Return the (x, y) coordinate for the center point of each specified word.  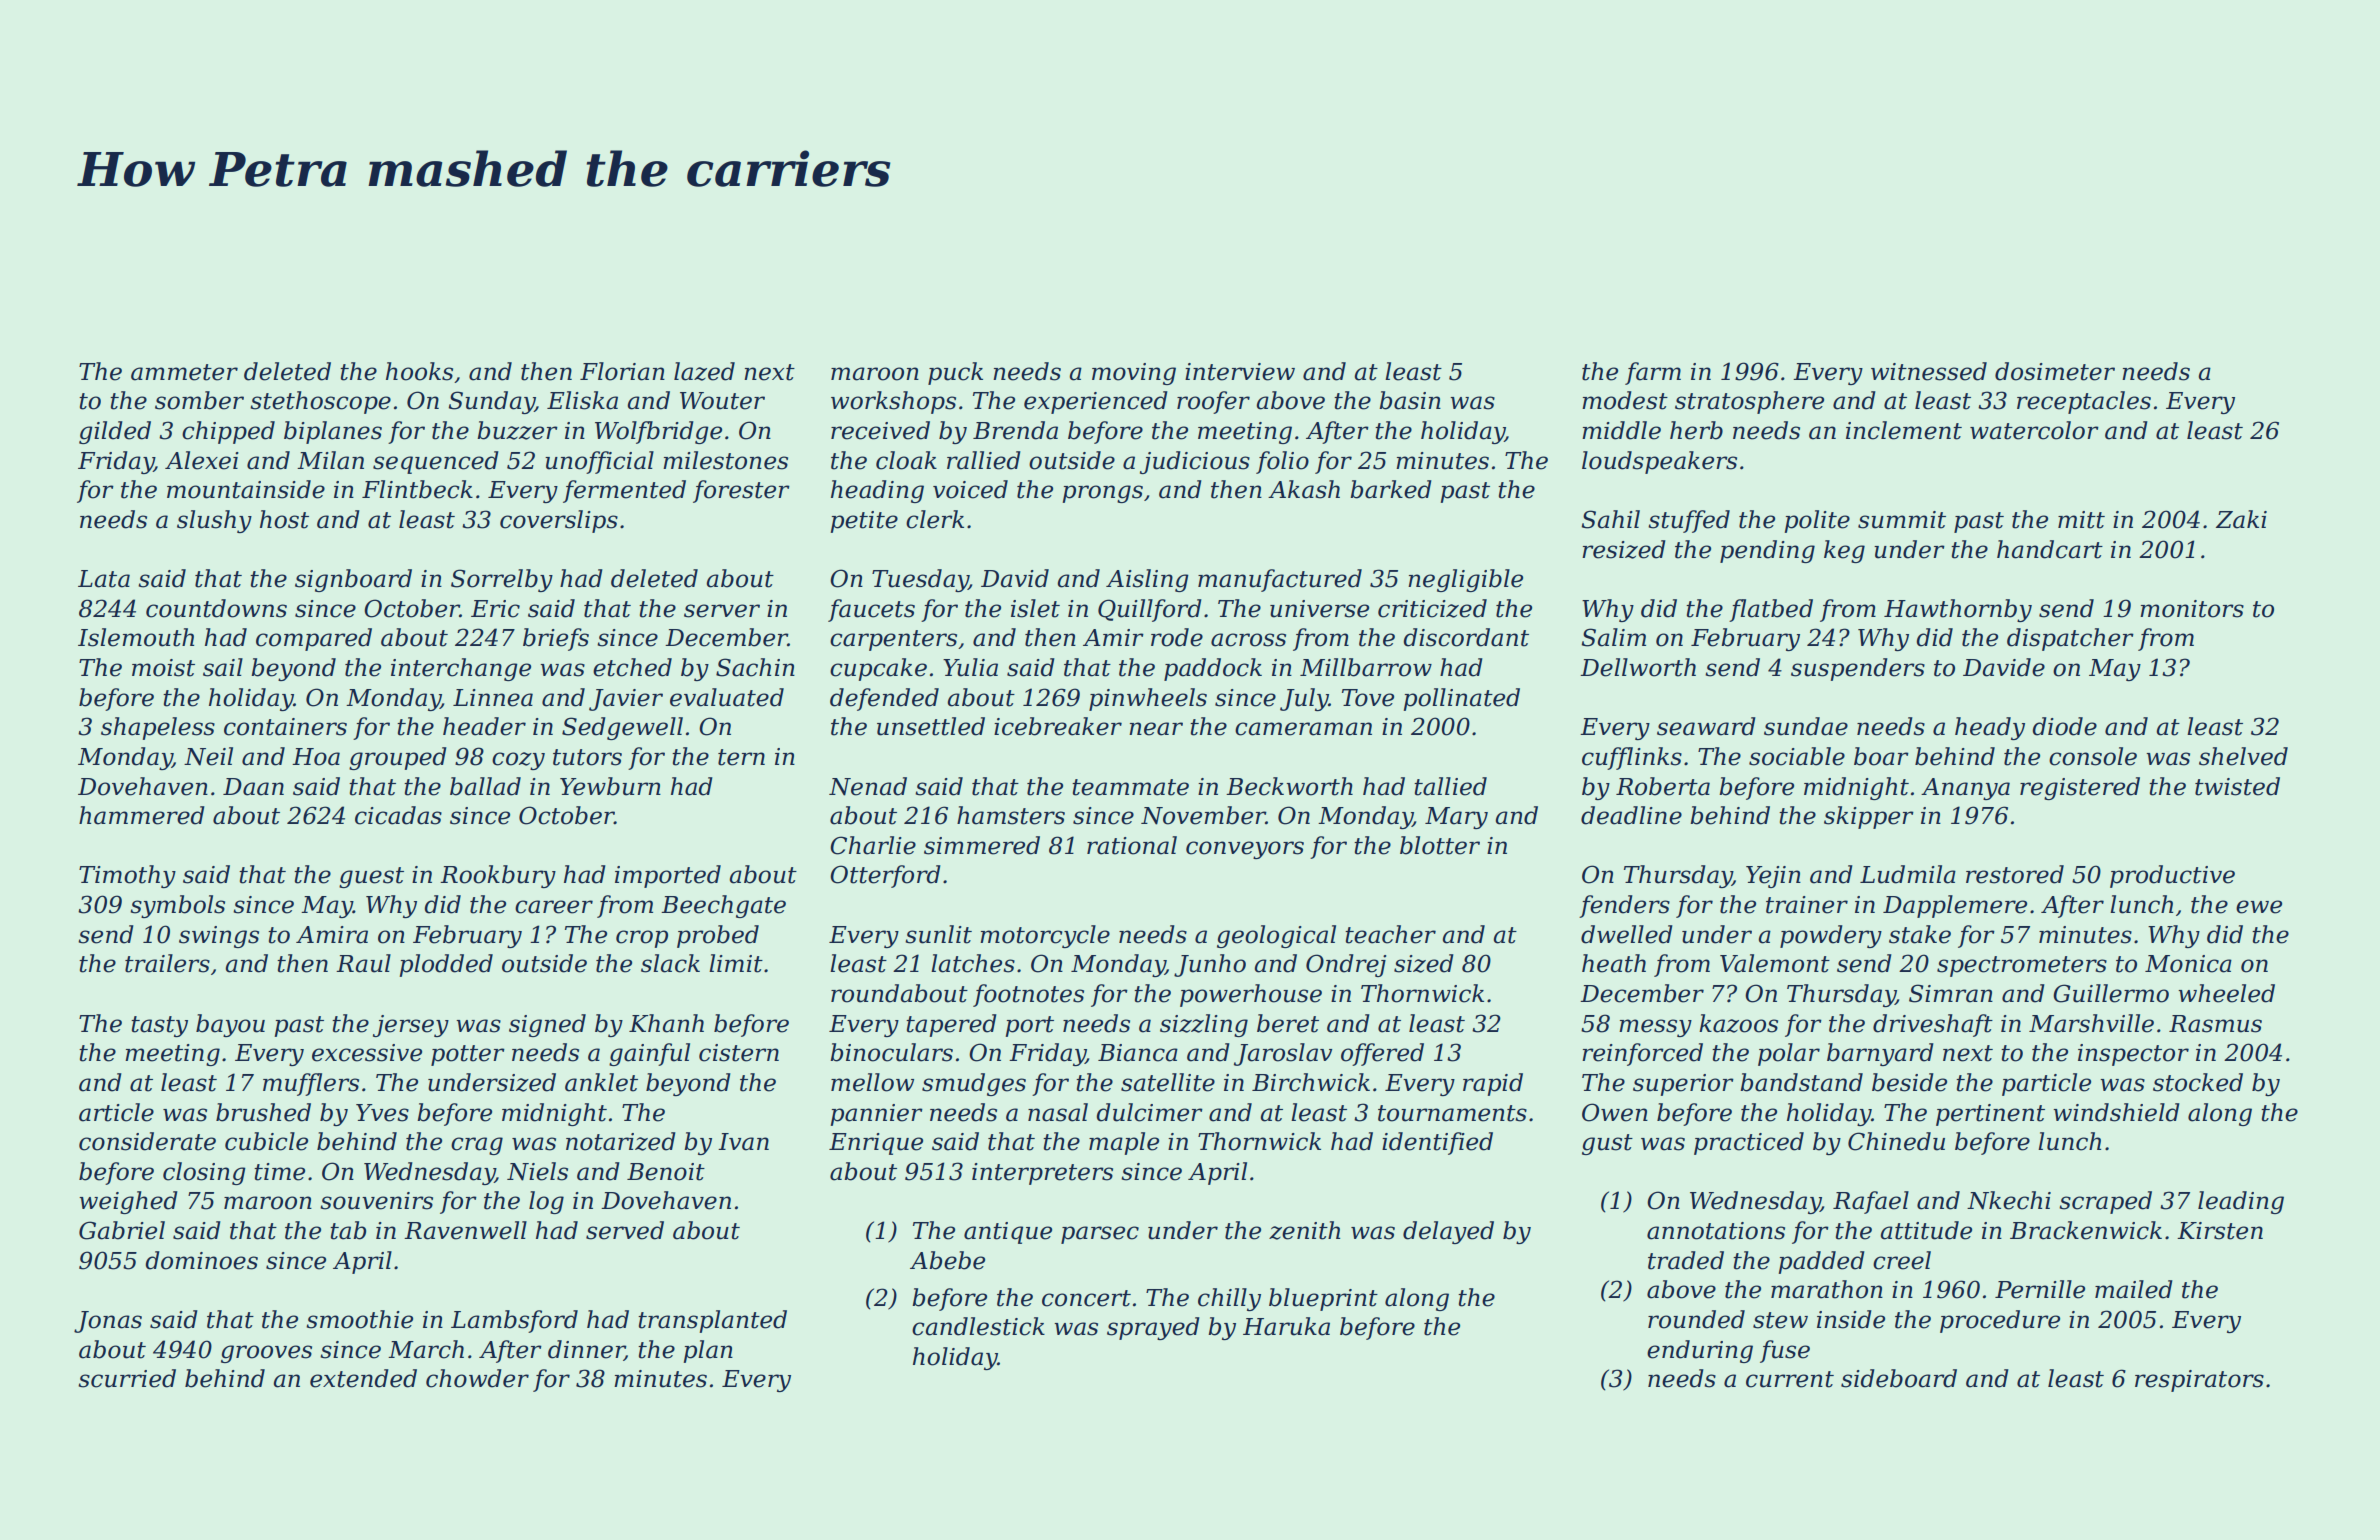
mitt (2081, 520)
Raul (363, 963)
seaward (1706, 726)
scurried (127, 1378)
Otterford (885, 876)
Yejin (1773, 877)
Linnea (493, 698)
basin (1410, 400)
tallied (1450, 786)
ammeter (184, 372)
